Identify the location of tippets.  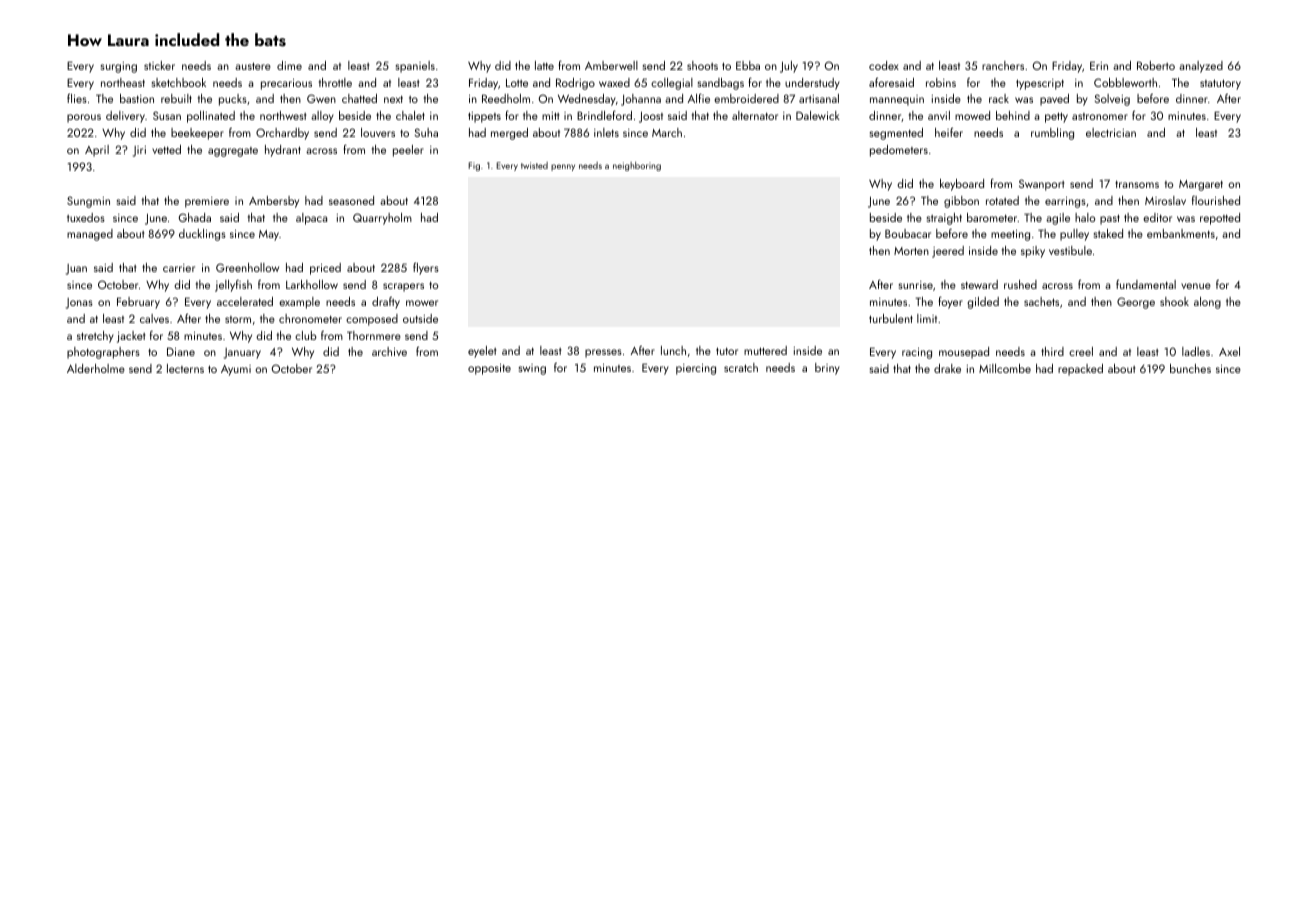
(484, 117).
